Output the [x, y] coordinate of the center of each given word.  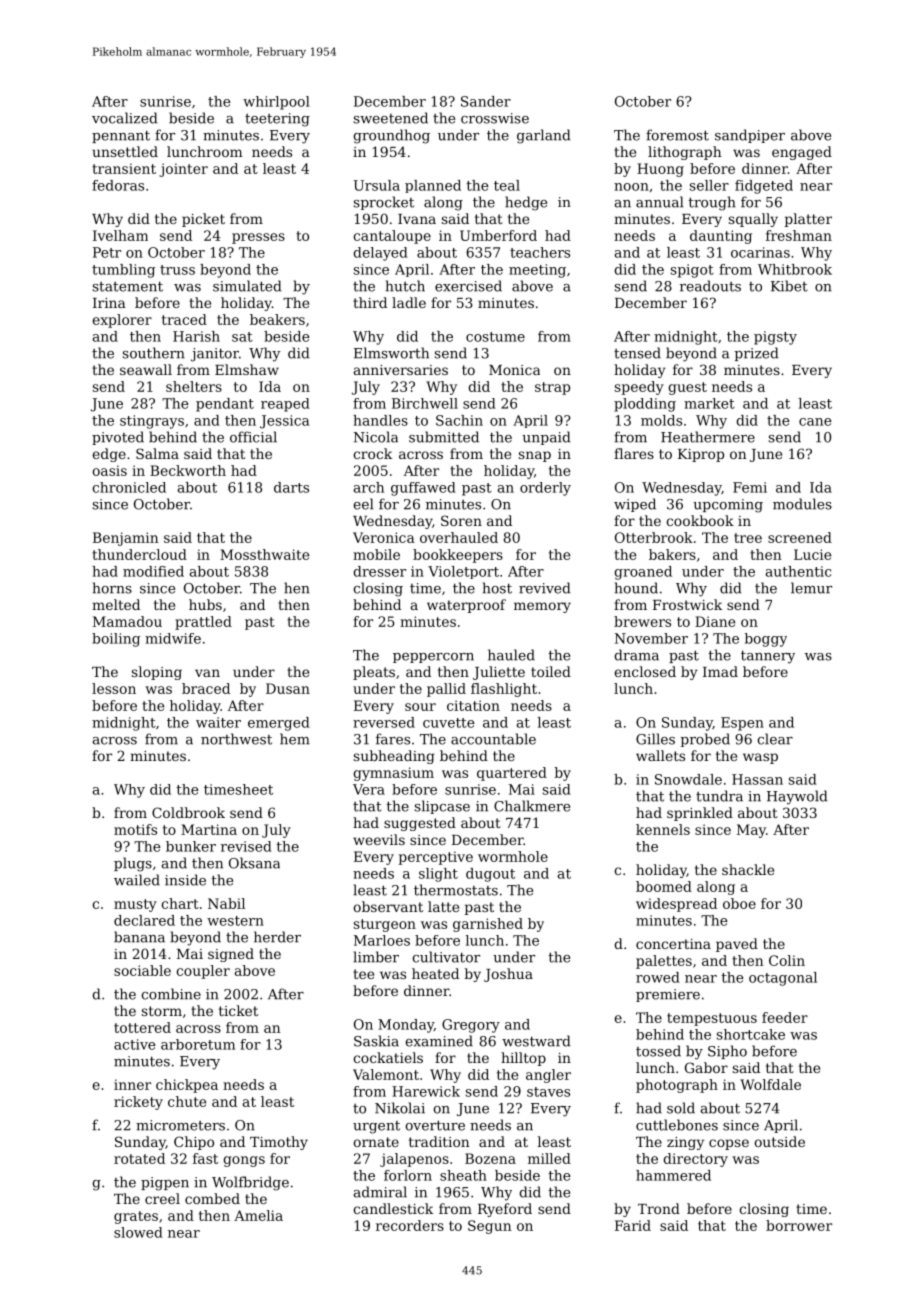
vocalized [124, 118]
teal [507, 185]
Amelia [258, 1215]
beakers [277, 319]
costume [495, 337]
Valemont [386, 1074]
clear [775, 739]
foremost [677, 135]
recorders [410, 1225]
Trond [659, 1208]
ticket [238, 1010]
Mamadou [127, 621]
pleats [374, 673]
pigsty [775, 338]
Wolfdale [770, 1084]
